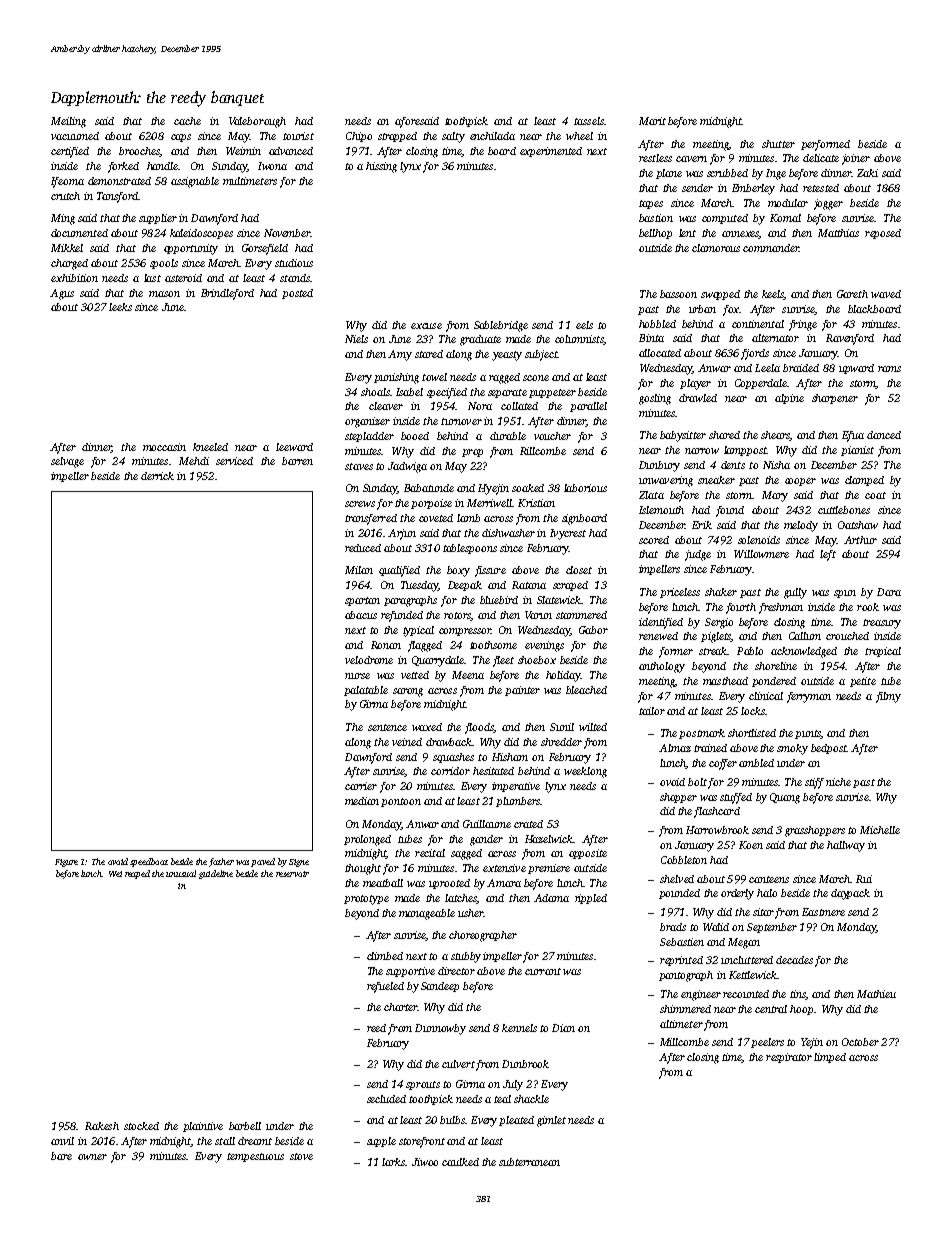 The image size is (952, 1233). What do you see at coordinates (225, 1141) in the image?
I see `stall` at bounding box center [225, 1141].
